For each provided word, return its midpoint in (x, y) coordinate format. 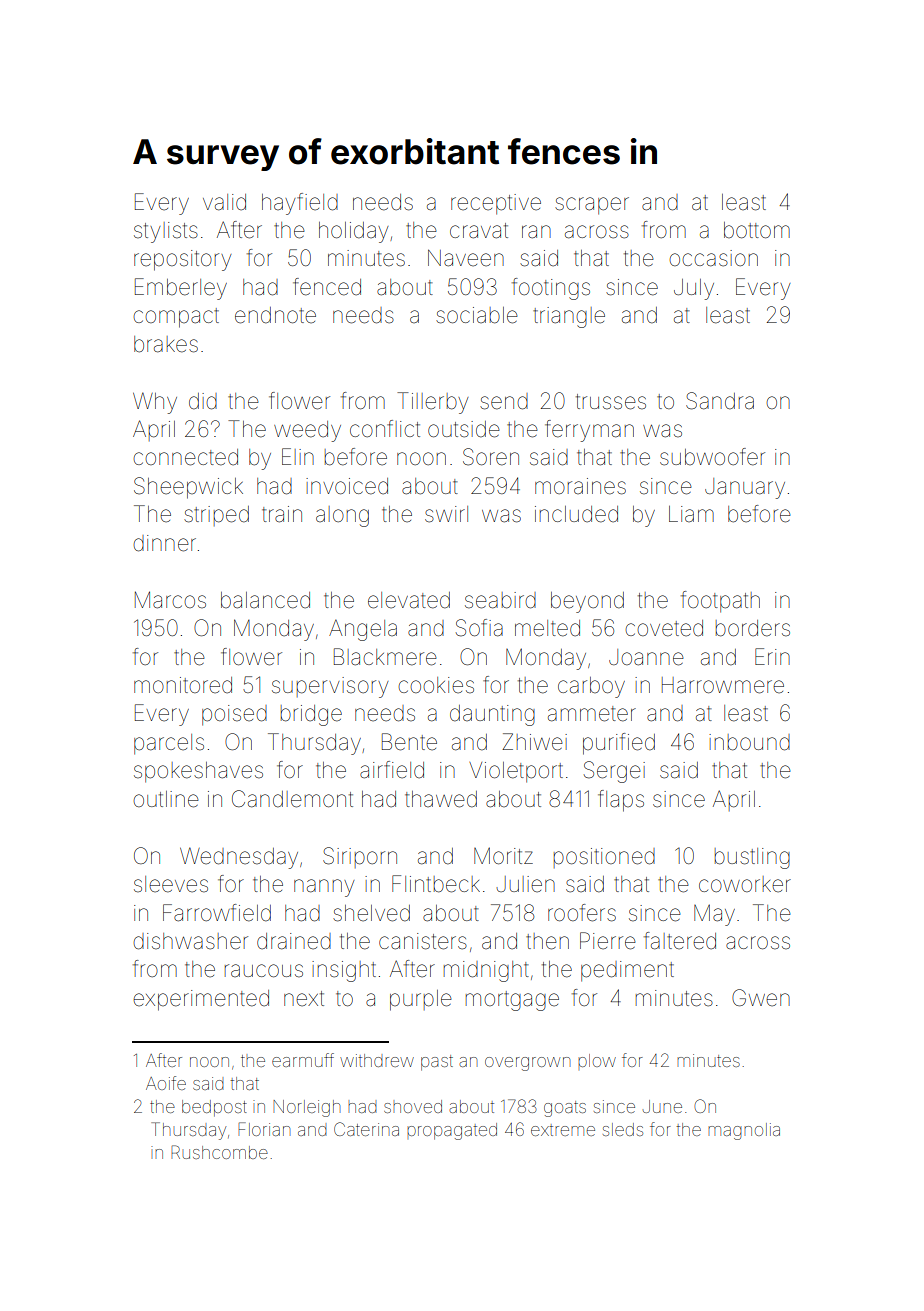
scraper (592, 206)
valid (224, 202)
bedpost (214, 1108)
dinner (164, 543)
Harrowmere (723, 685)
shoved (413, 1106)
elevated (409, 600)
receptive (496, 204)
